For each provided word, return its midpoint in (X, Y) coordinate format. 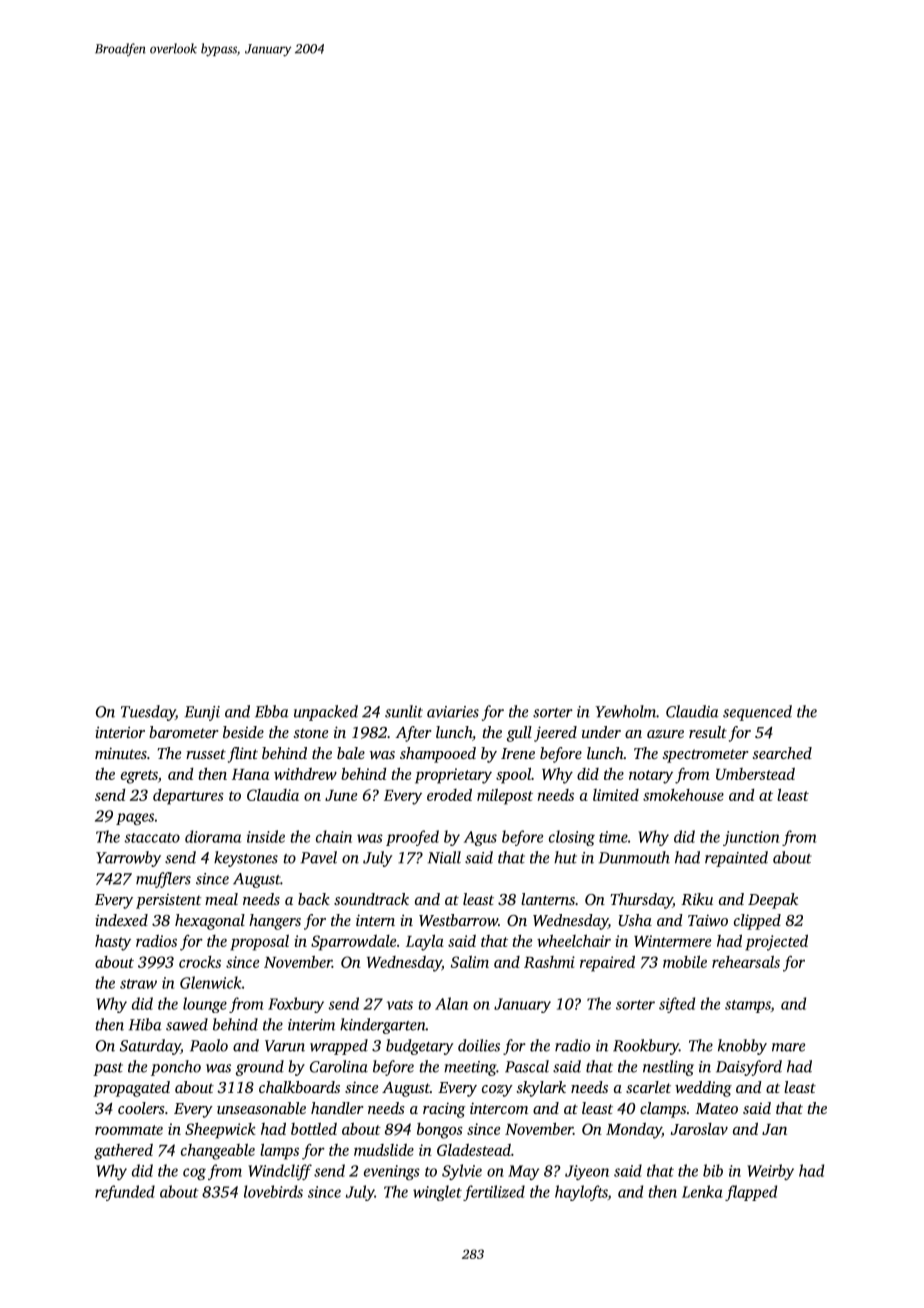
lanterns (548, 899)
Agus (480, 838)
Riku (697, 899)
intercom (499, 1108)
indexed (121, 920)
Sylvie (462, 1172)
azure (665, 734)
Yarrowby (128, 859)
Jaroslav (699, 1129)
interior (120, 732)
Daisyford (749, 1068)
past (108, 1069)
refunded (125, 1193)
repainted (736, 859)
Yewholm (625, 711)
